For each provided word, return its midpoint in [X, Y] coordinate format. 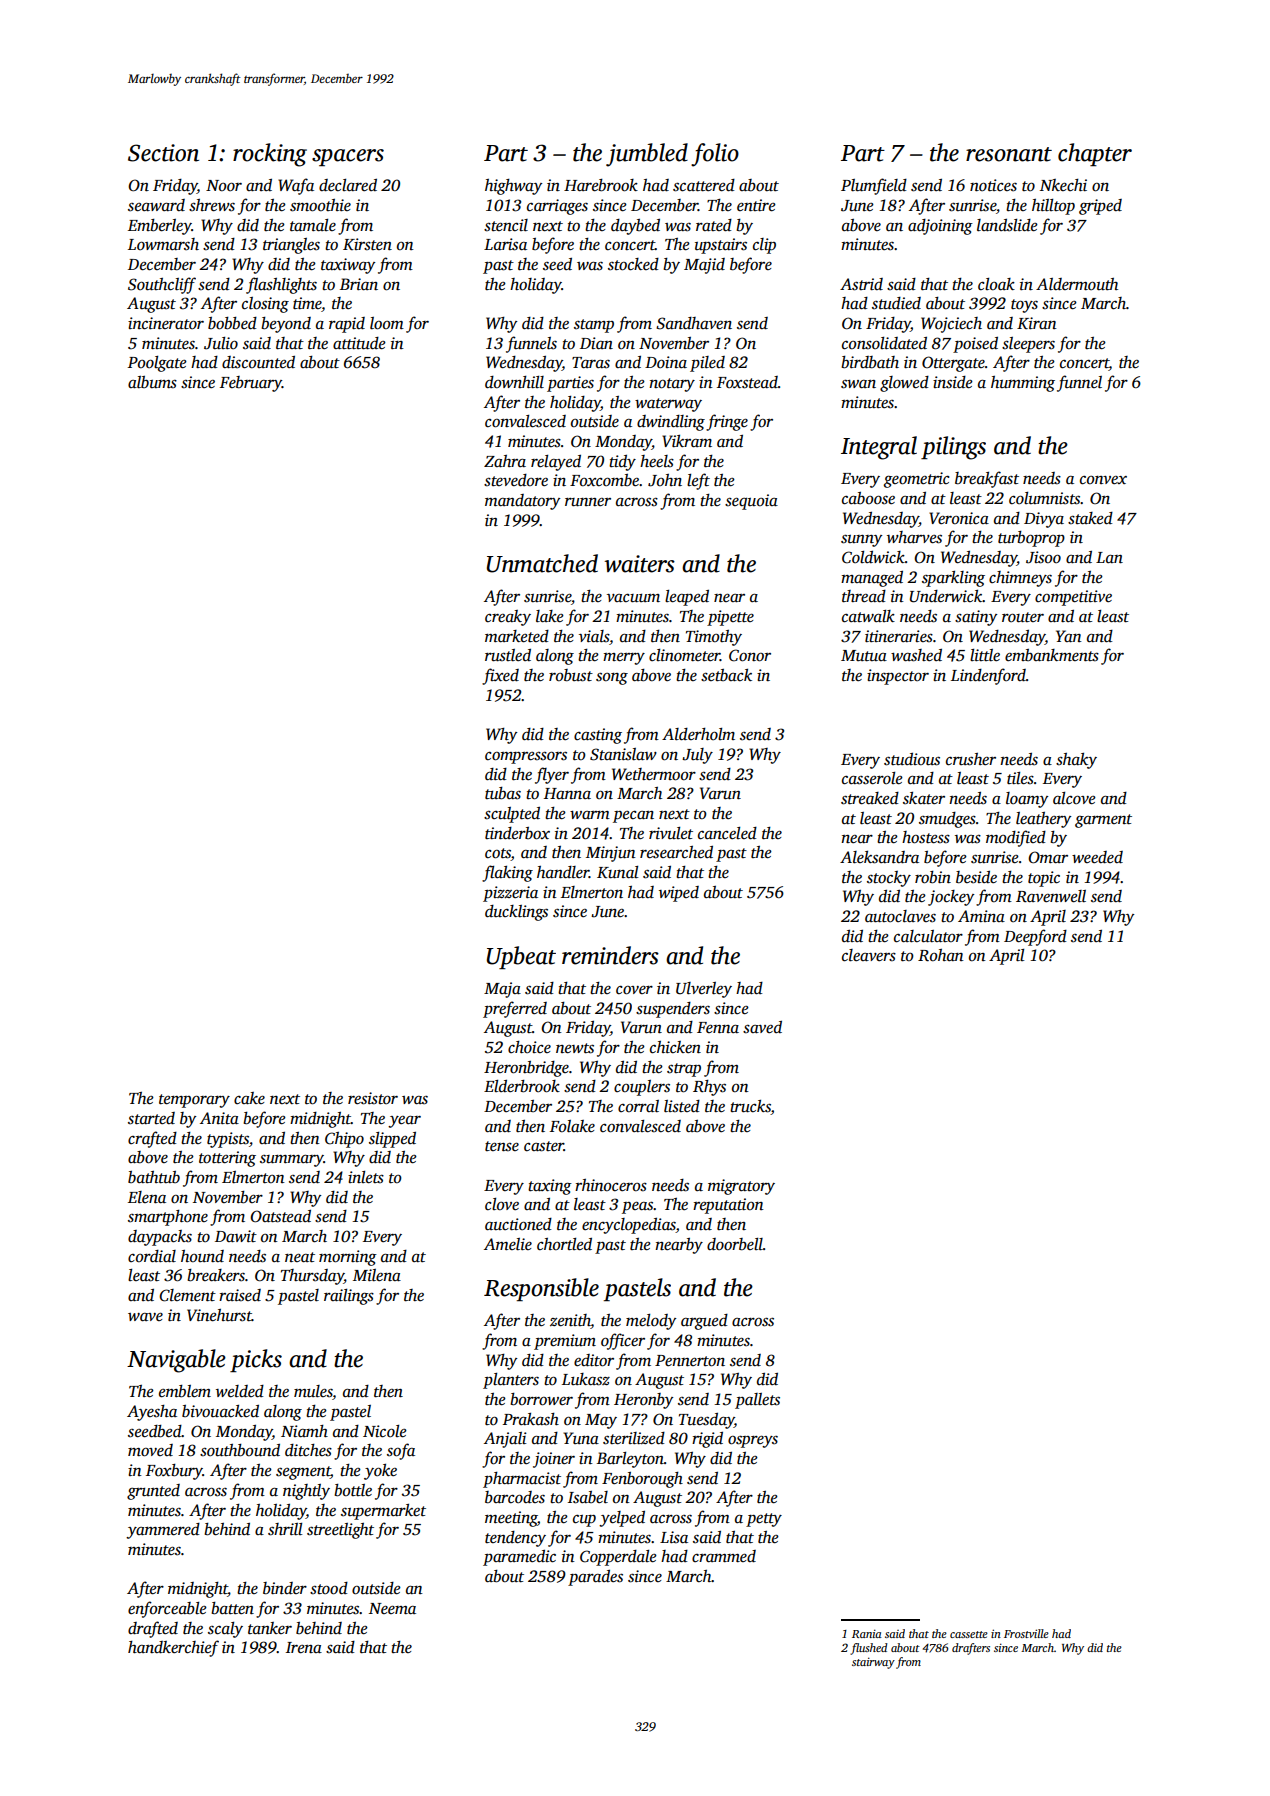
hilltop [1053, 207]
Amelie [508, 1244]
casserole [872, 778]
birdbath [870, 362]
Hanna [567, 793]
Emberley [160, 227]
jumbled [647, 155]
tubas [503, 793]
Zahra [505, 461]
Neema [392, 1608]
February [251, 384]
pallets [757, 1401]
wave [145, 1317]
